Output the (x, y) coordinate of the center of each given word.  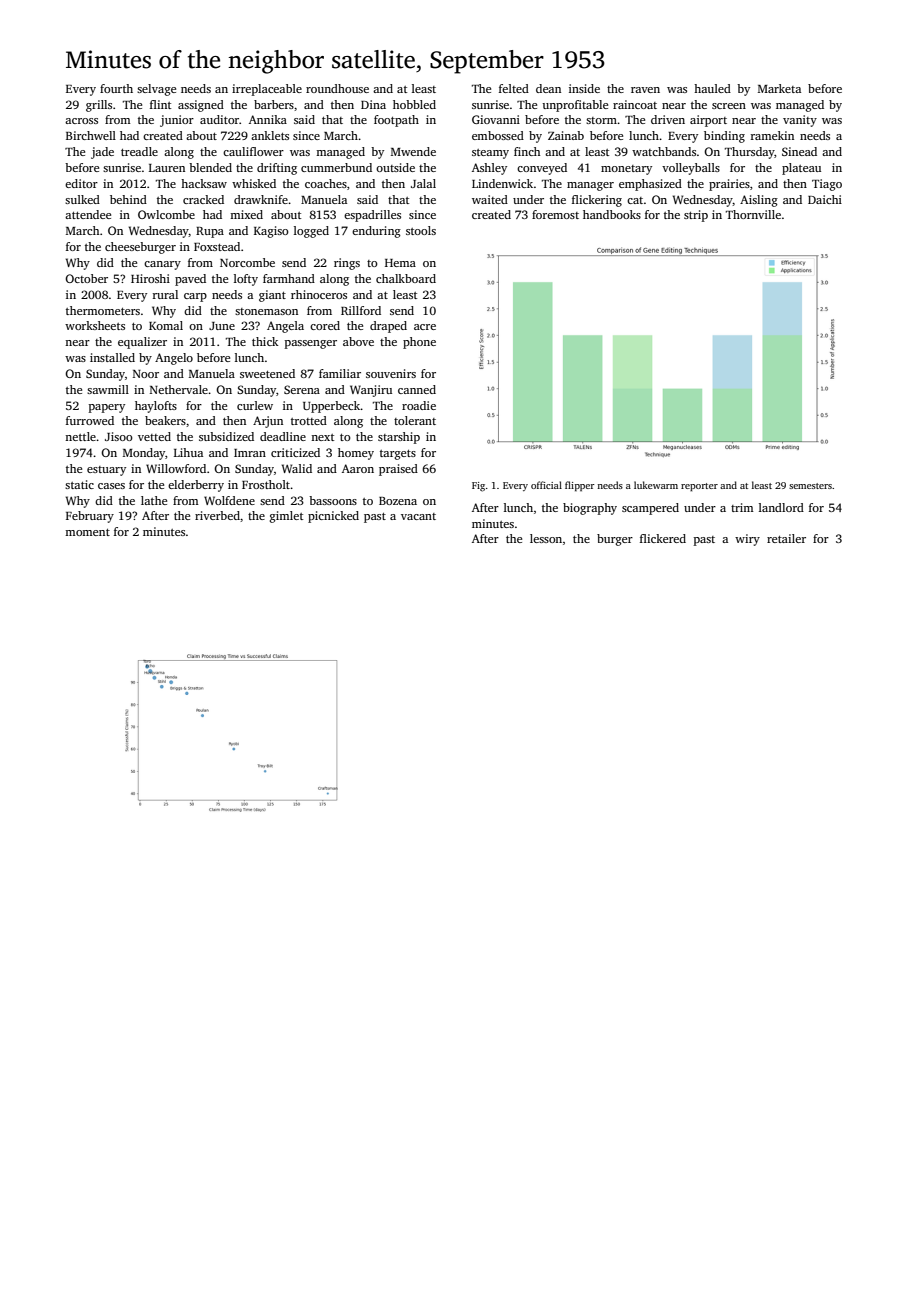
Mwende (413, 151)
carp (195, 297)
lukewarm (656, 485)
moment (87, 532)
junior (177, 121)
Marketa (779, 88)
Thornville (753, 214)
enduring (376, 232)
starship (399, 438)
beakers (165, 420)
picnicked (333, 517)
